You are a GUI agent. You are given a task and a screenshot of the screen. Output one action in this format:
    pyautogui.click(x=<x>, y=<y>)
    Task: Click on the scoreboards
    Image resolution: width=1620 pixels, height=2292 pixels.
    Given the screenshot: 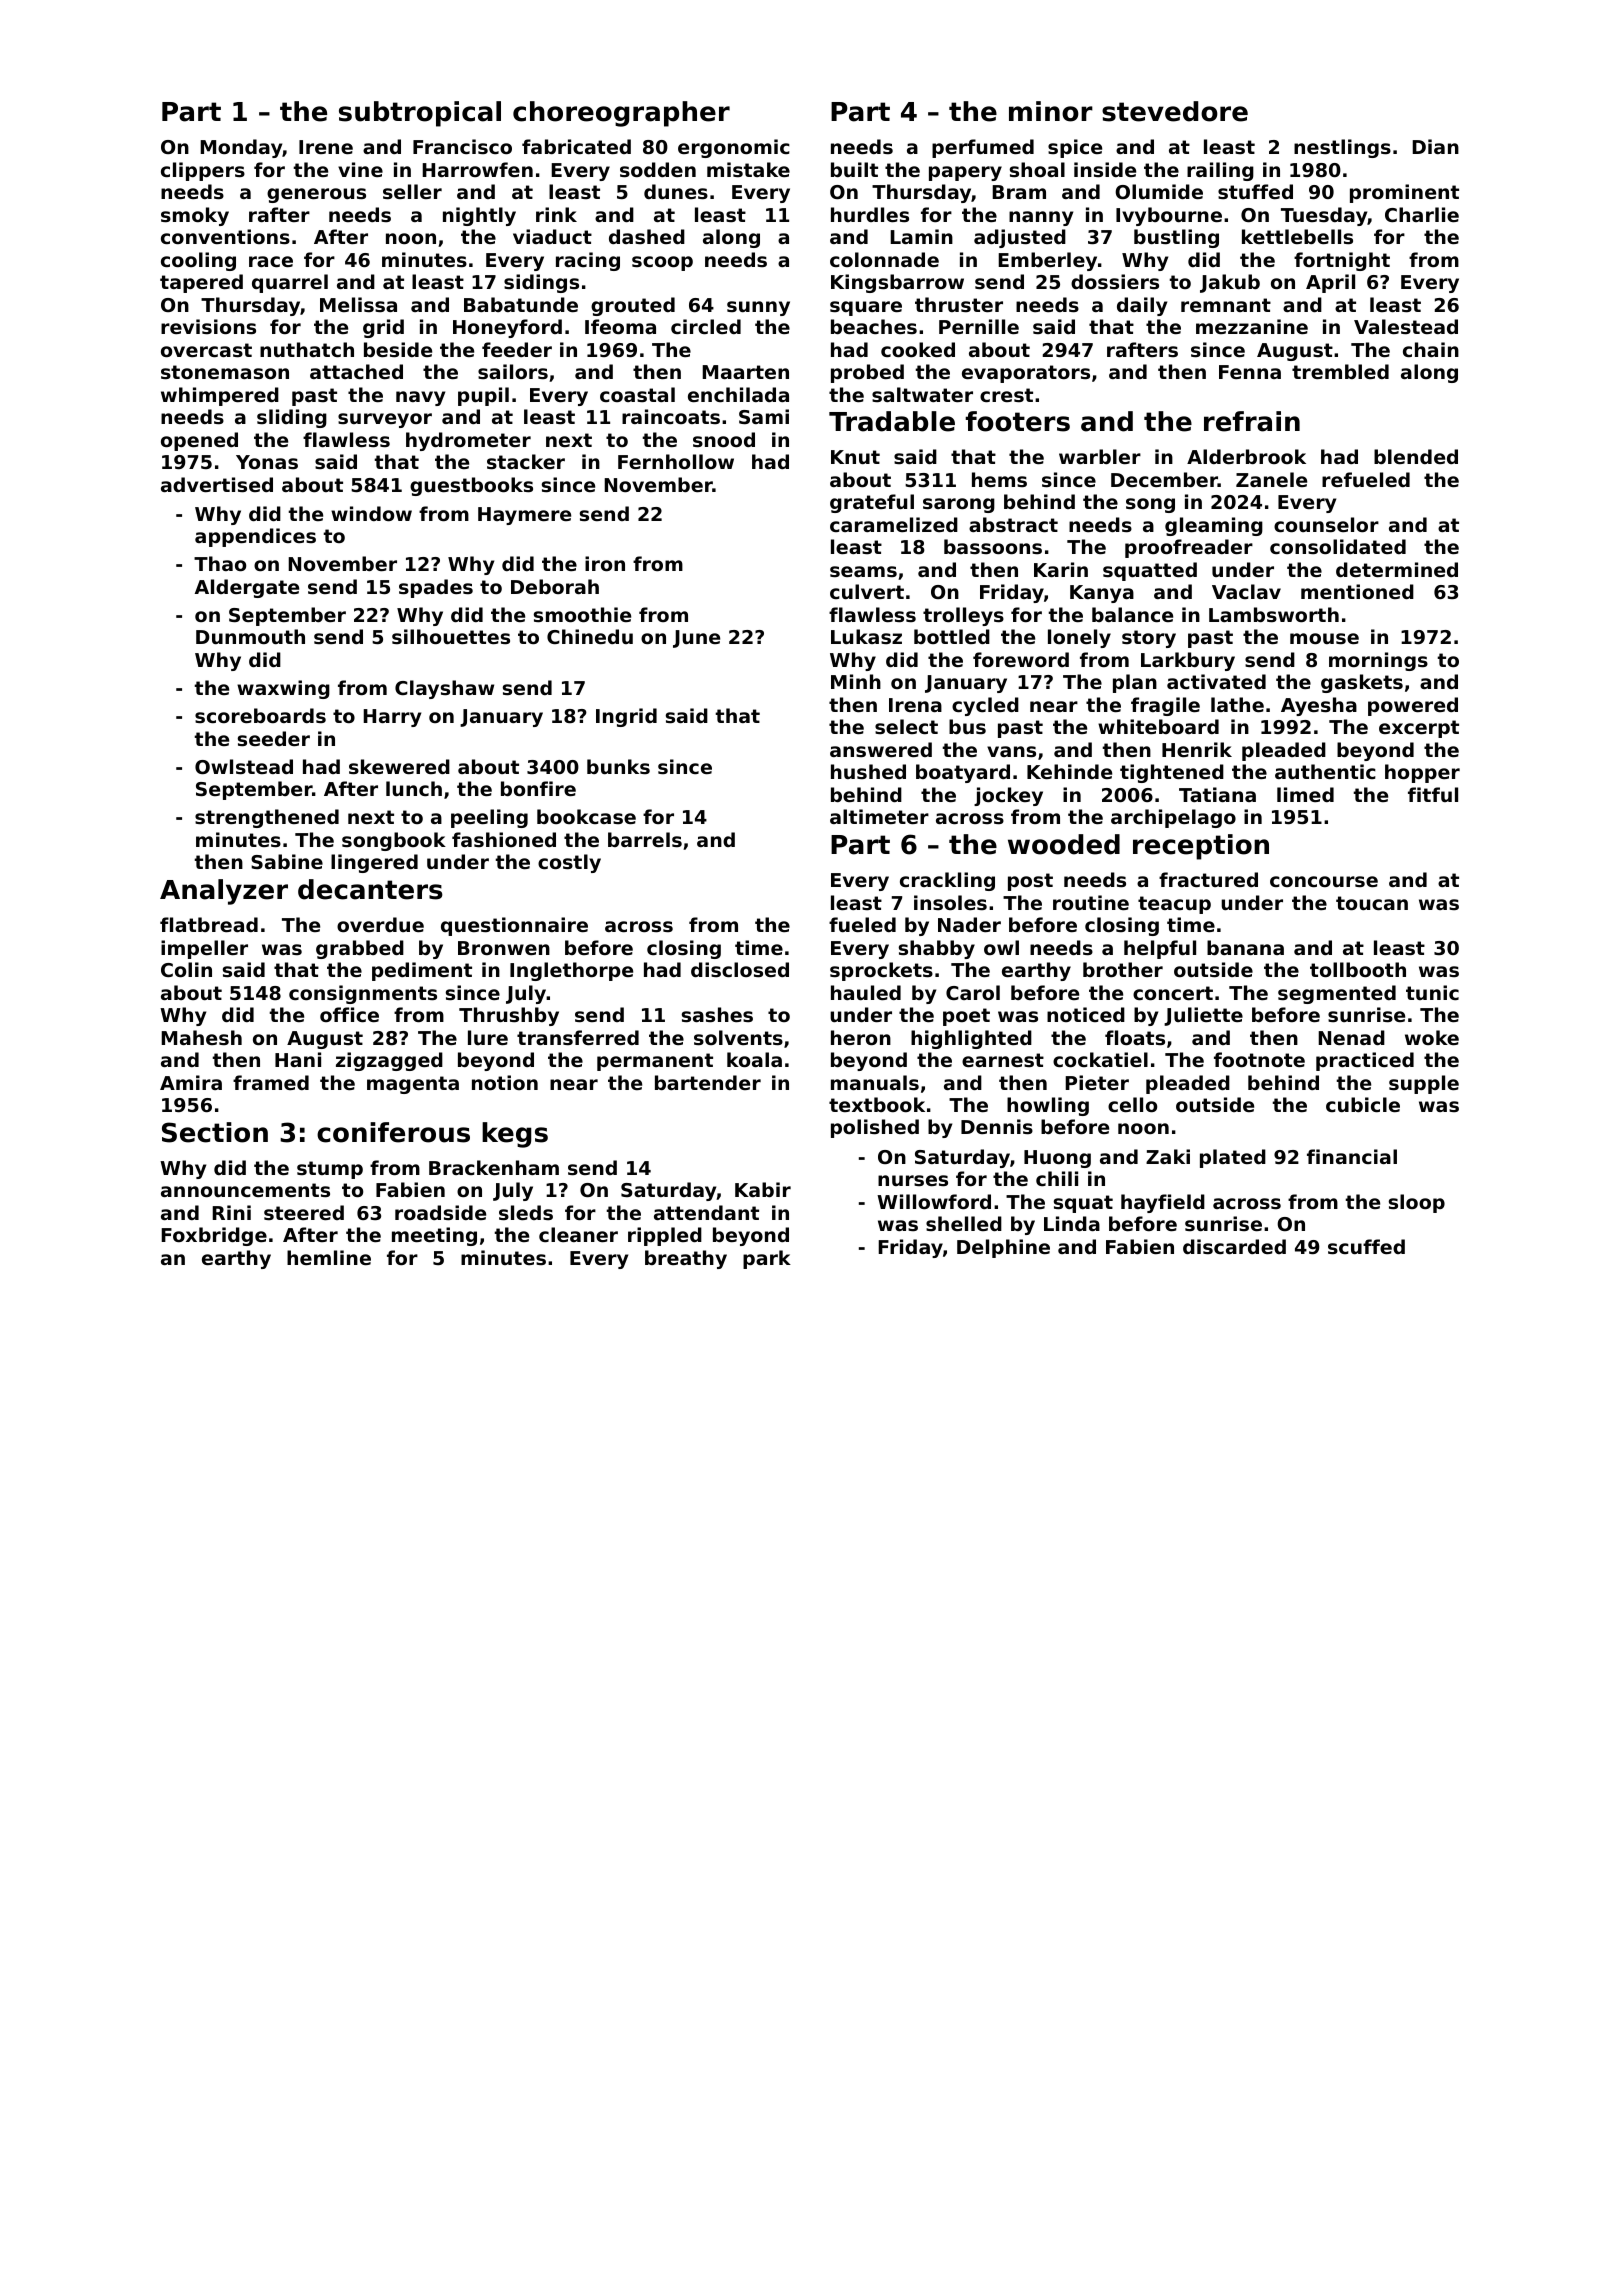 What is the action you would take?
    pyautogui.click(x=260, y=715)
